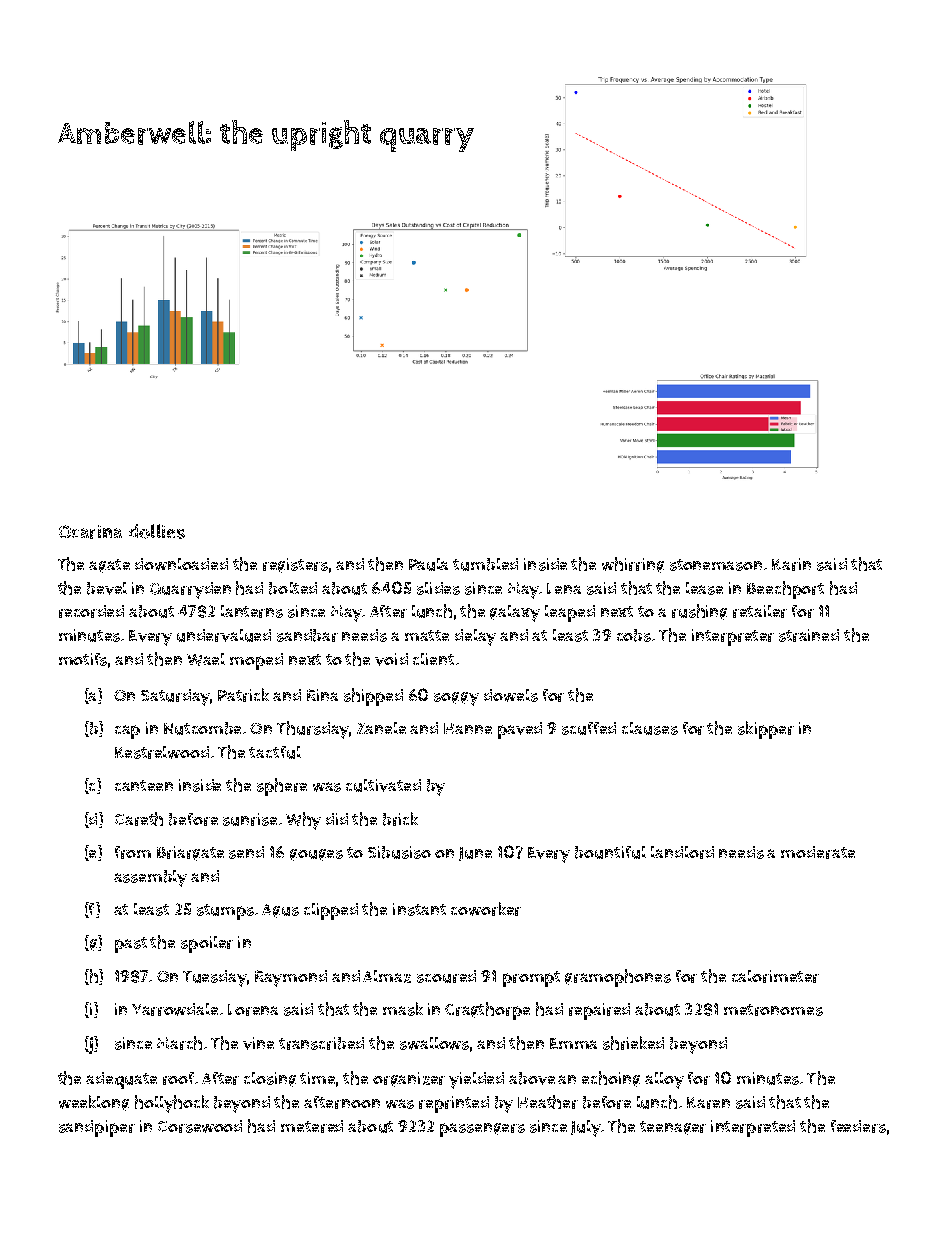 The height and width of the screenshot is (1233, 952). Describe the element at coordinates (181, 564) in the screenshot. I see `downloaded` at that location.
